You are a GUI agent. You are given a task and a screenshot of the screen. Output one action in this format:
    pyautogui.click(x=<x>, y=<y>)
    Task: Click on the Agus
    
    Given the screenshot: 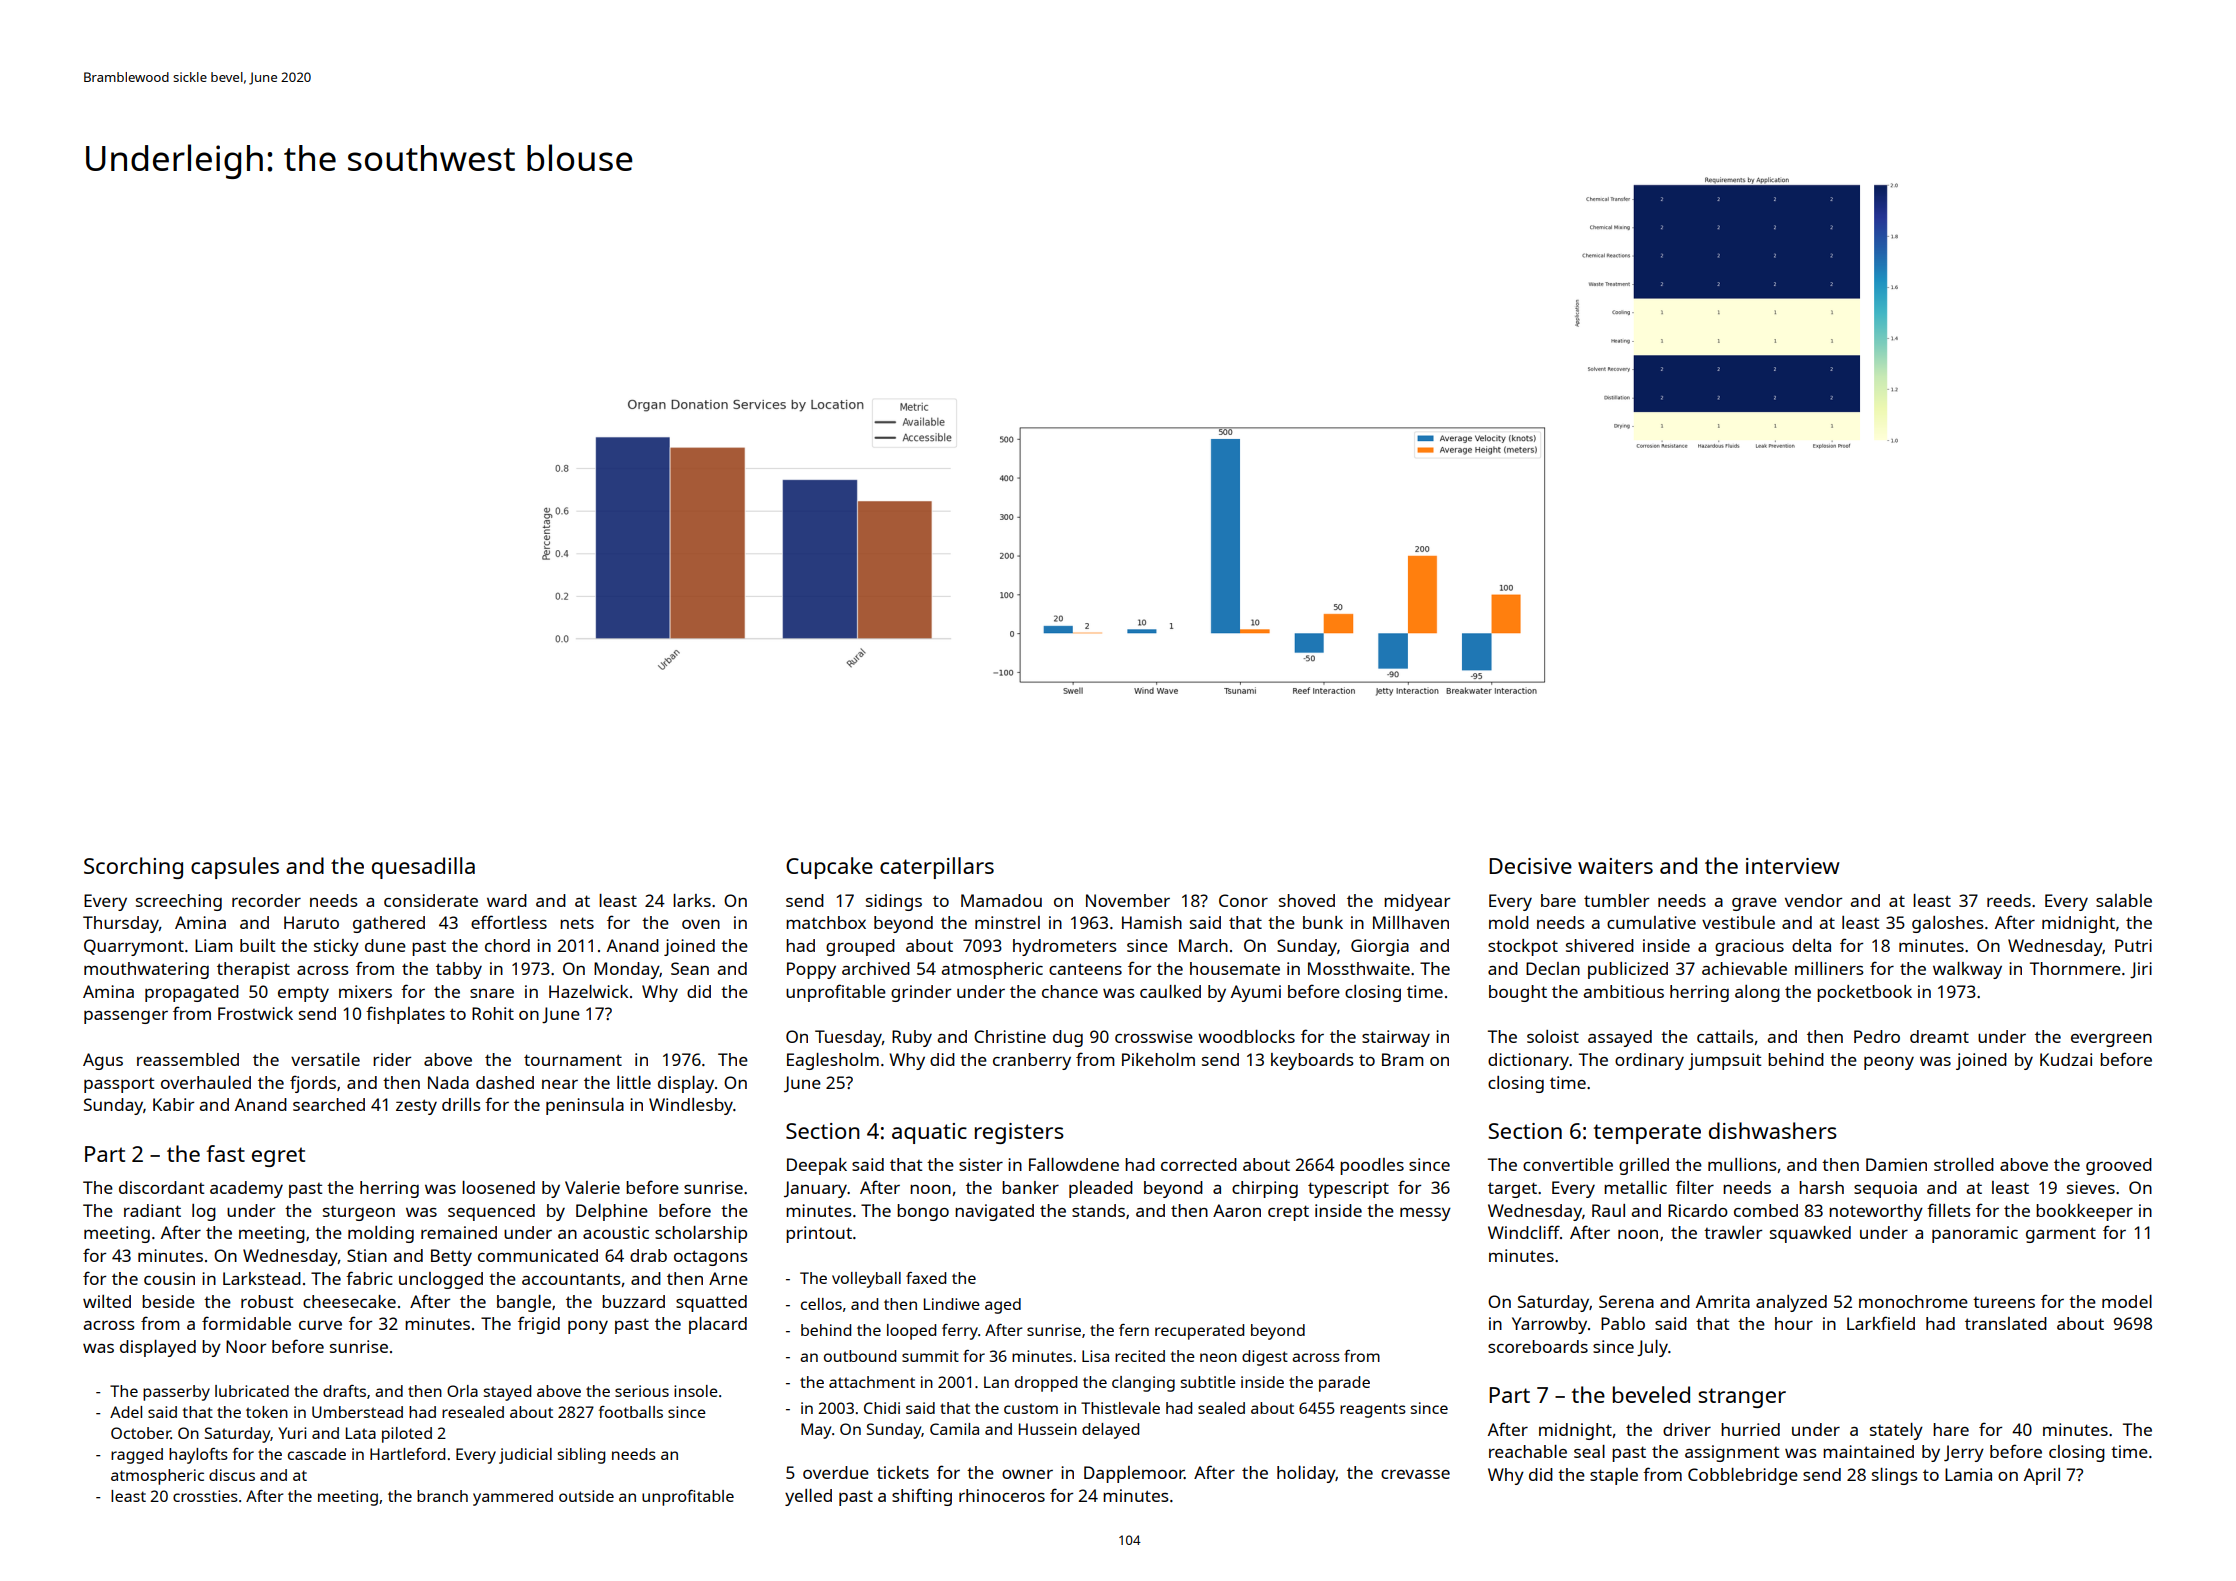 What is the action you would take?
    pyautogui.click(x=103, y=1061)
